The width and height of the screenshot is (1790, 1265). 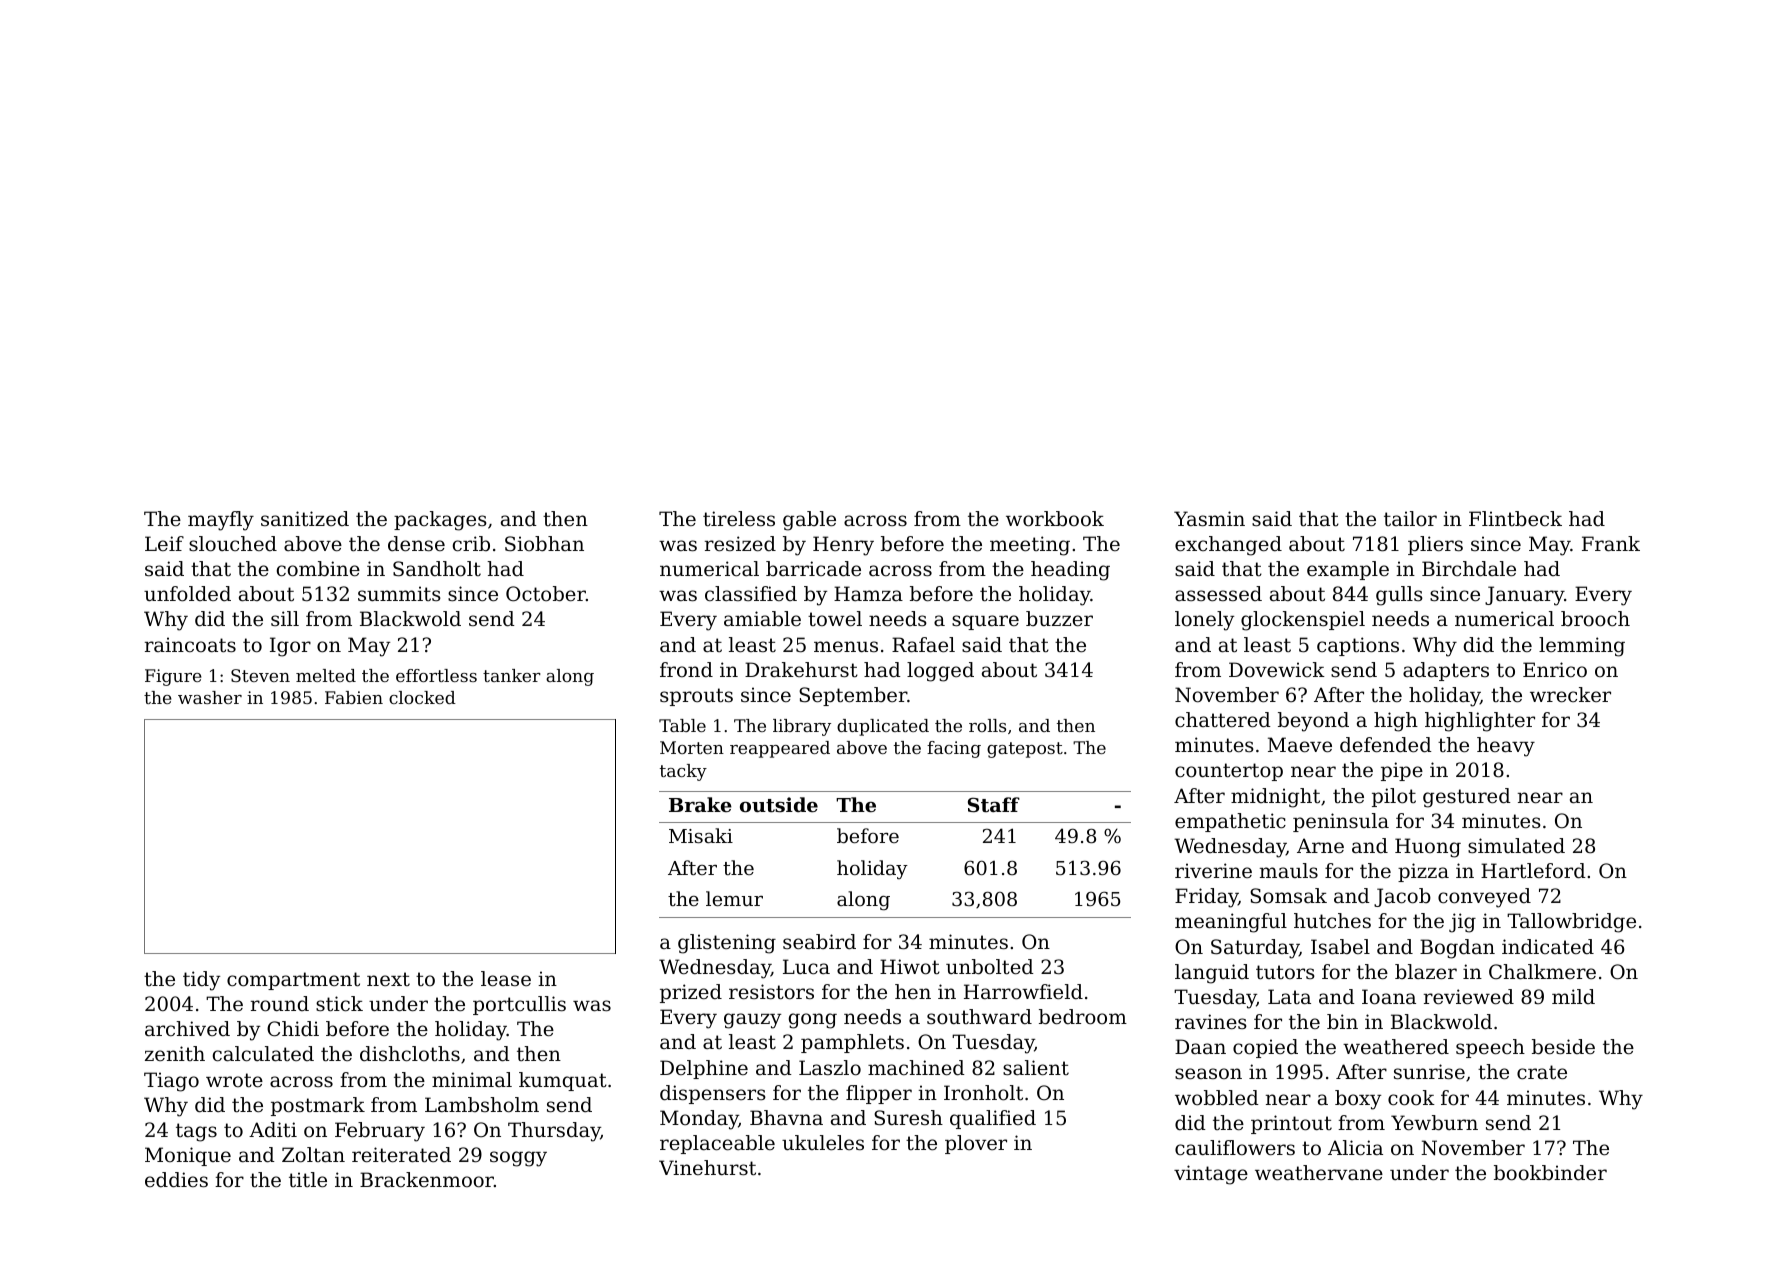 I want to click on Brake, so click(x=700, y=804).
